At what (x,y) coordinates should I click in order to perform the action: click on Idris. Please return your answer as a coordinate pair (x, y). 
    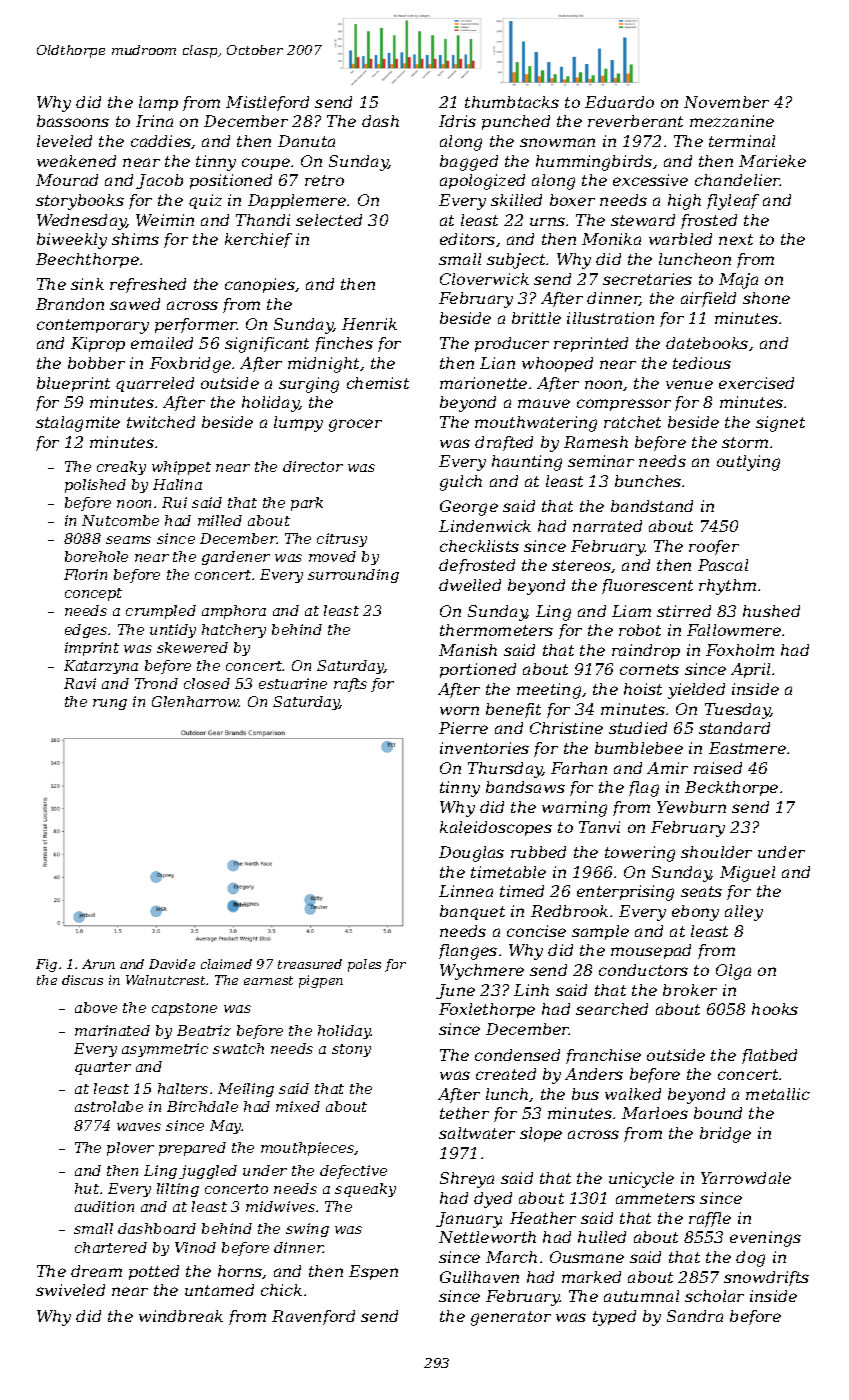
    Looking at the image, I should click on (457, 121).
